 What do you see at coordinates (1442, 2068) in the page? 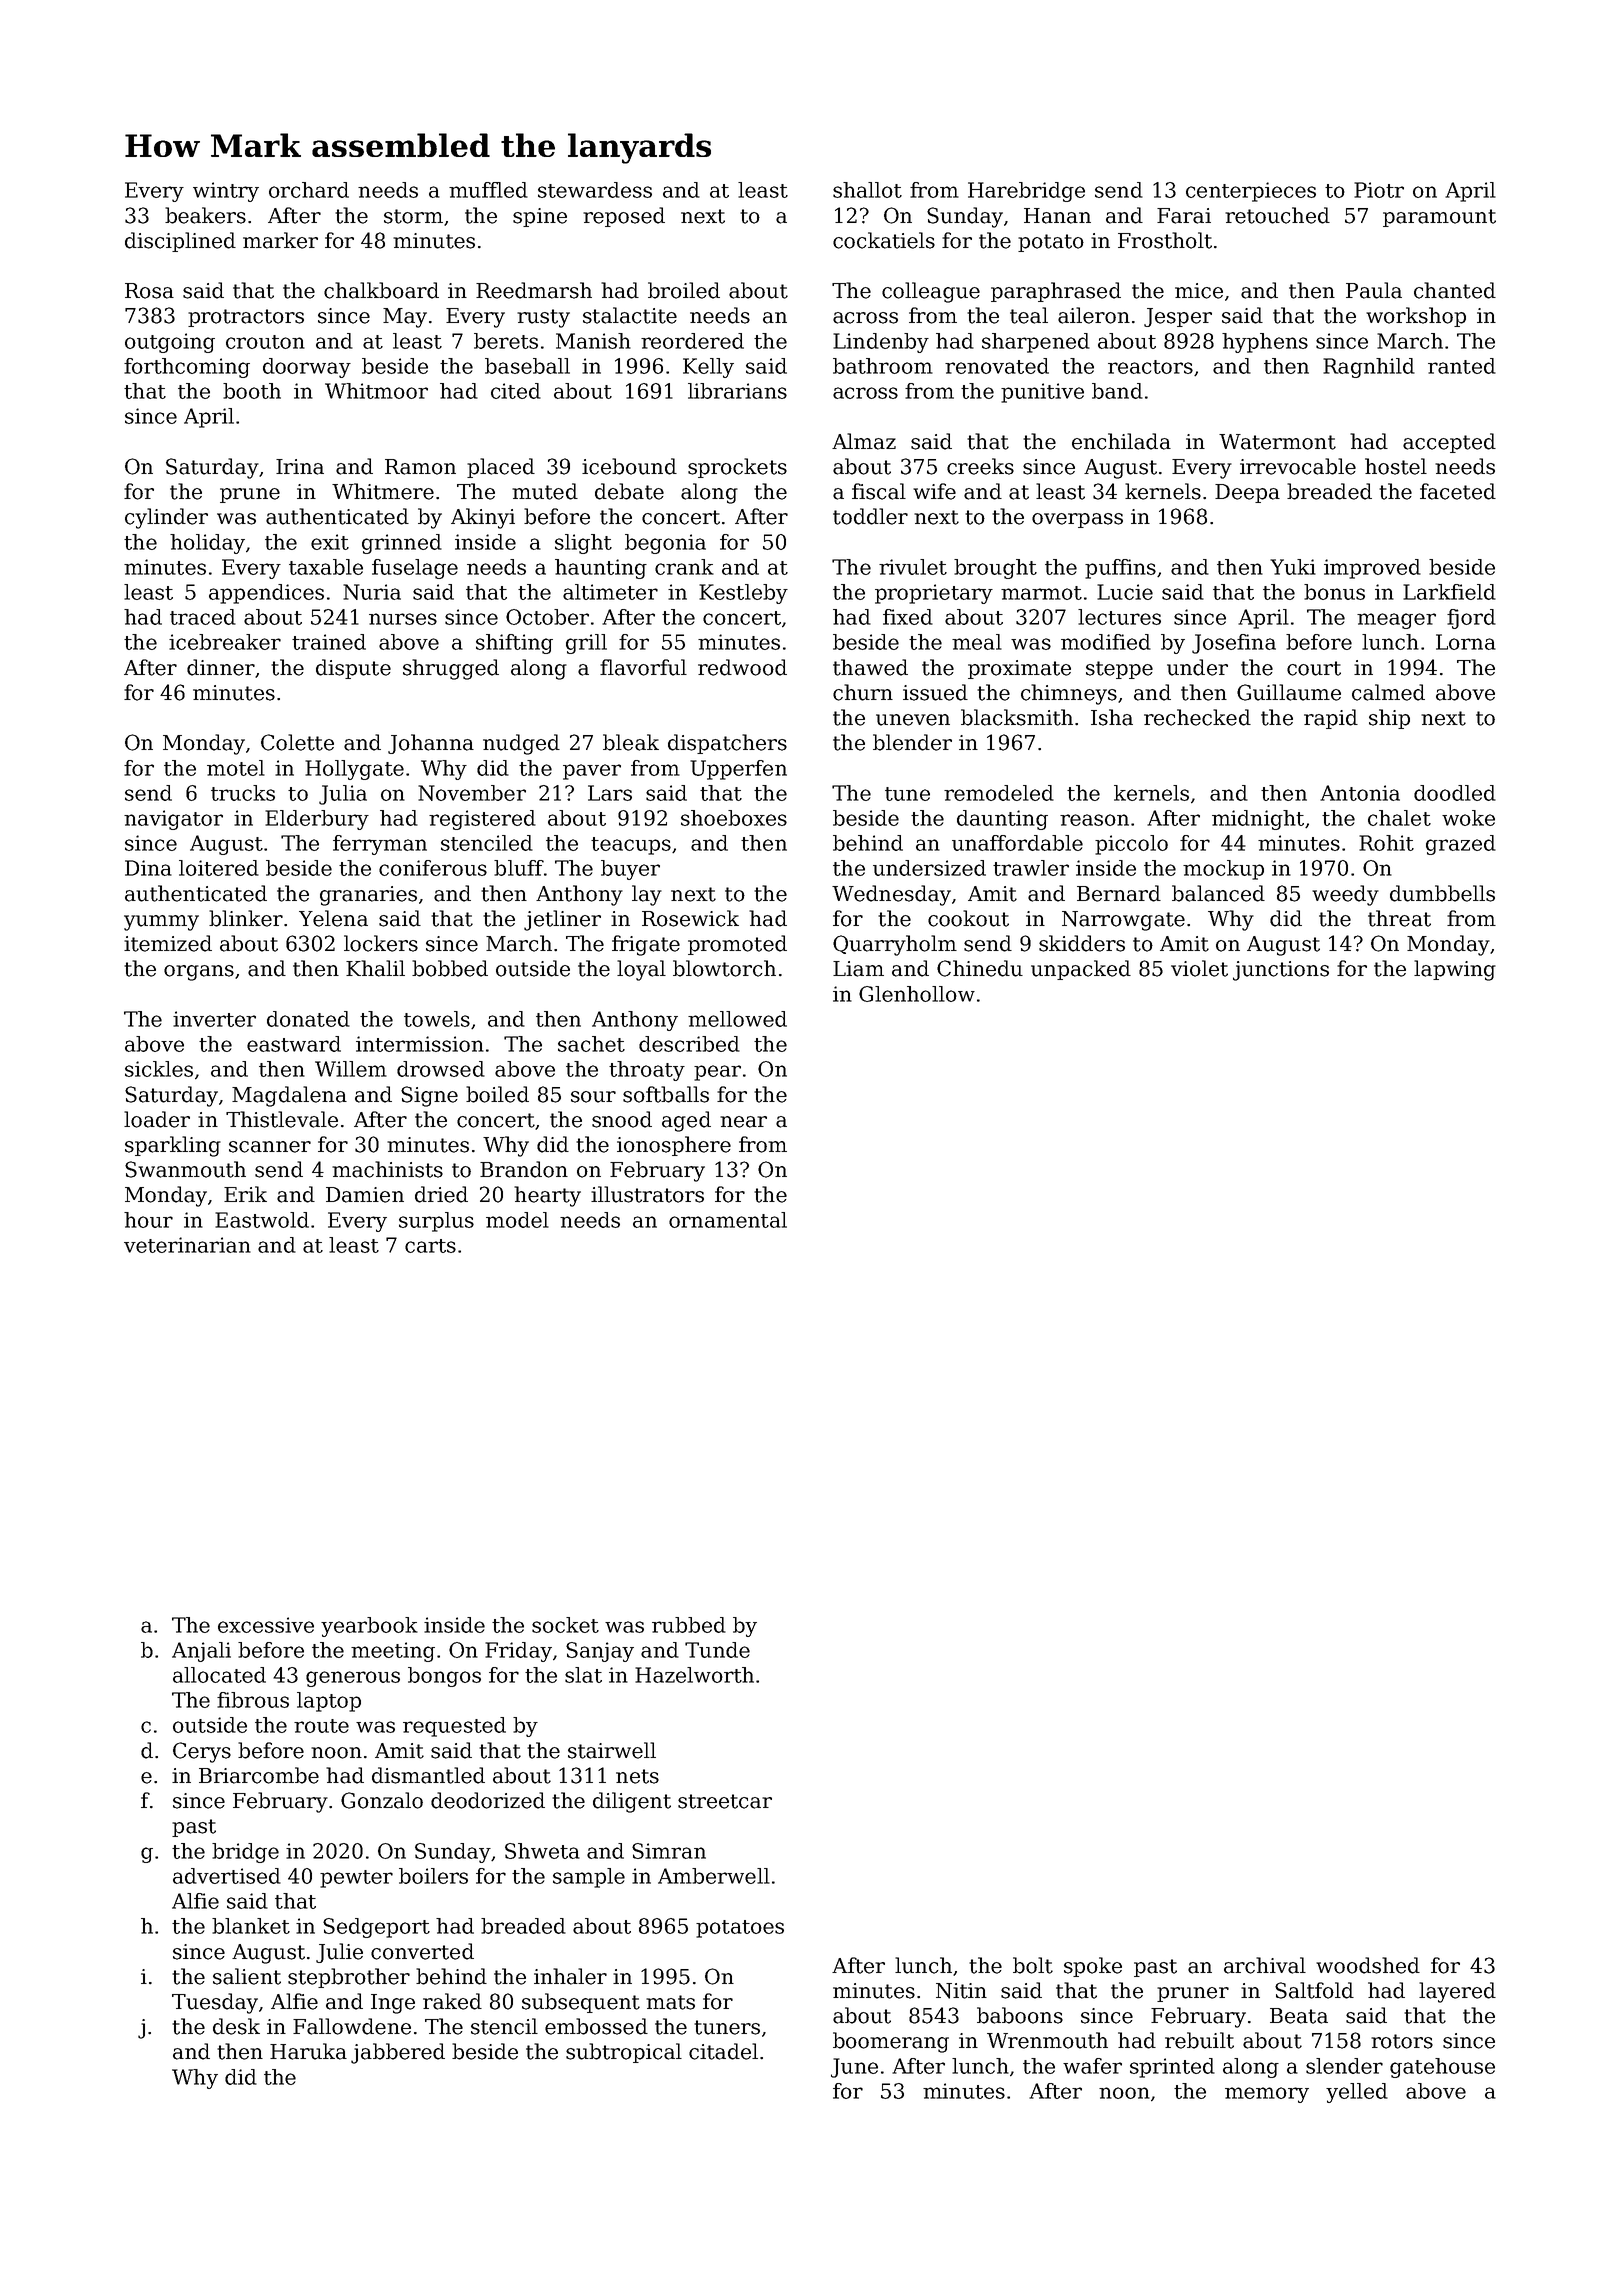
I see `gatehouse` at bounding box center [1442, 2068].
